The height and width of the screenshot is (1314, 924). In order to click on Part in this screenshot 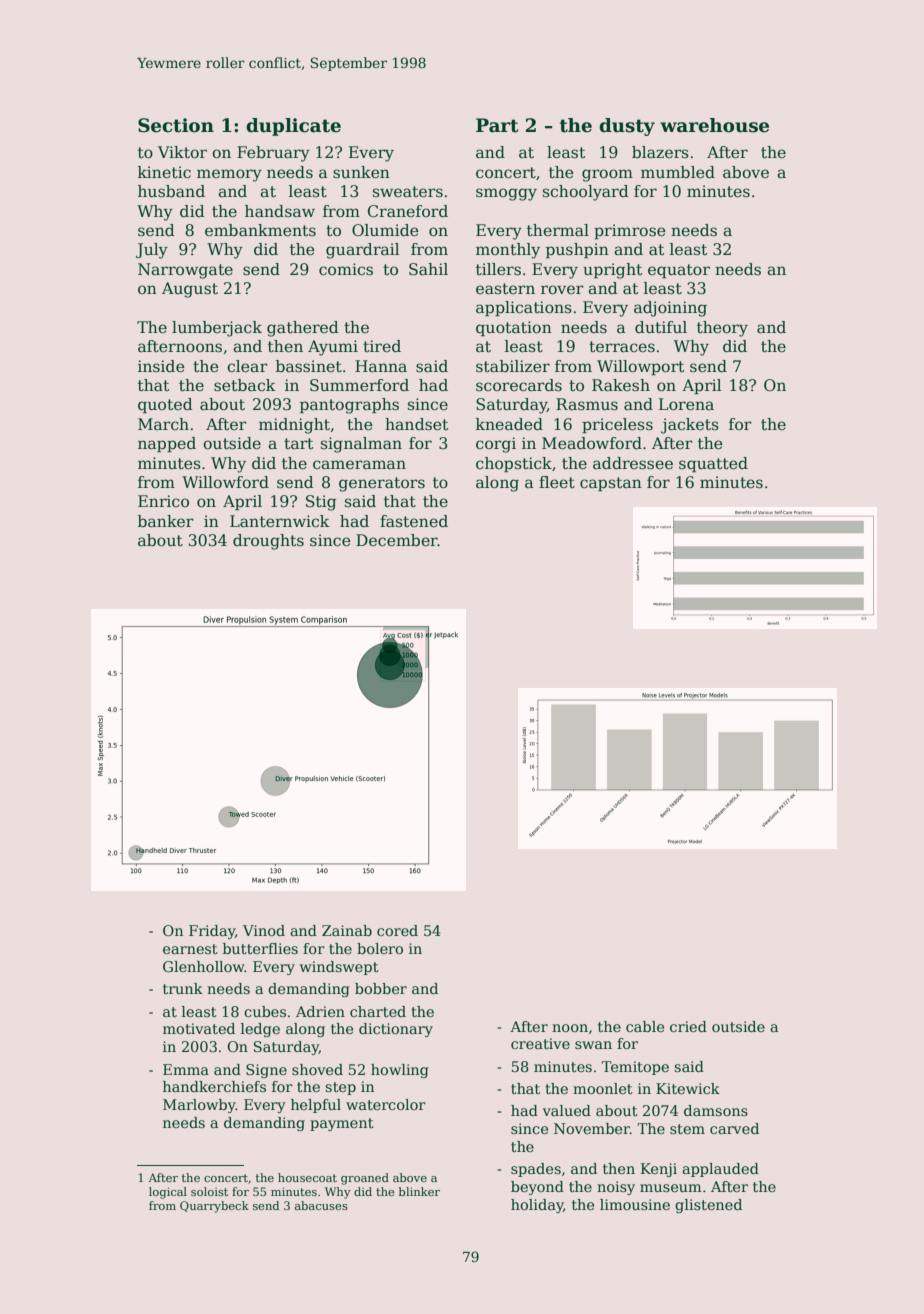, I will do `click(497, 125)`.
